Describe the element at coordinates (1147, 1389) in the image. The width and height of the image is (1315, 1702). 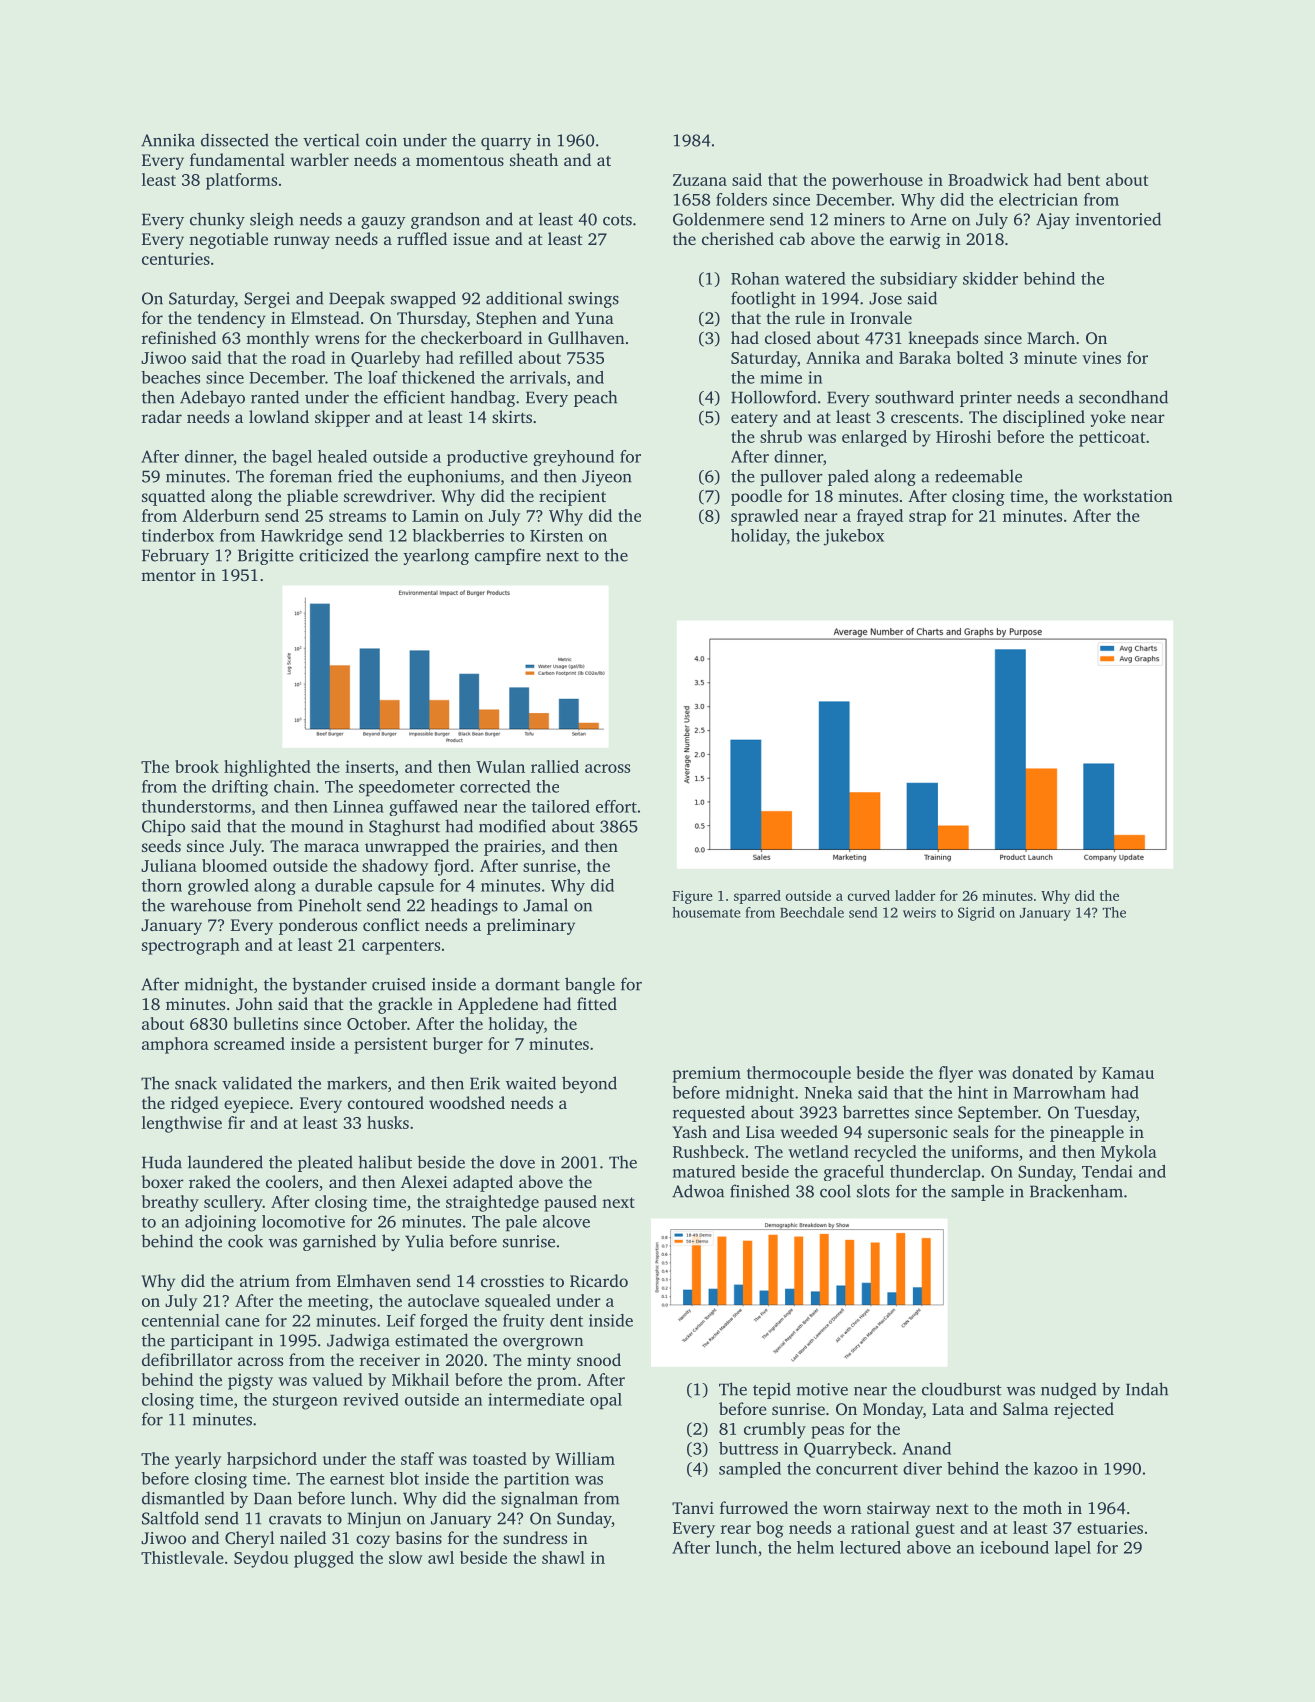
I see `Indah` at that location.
